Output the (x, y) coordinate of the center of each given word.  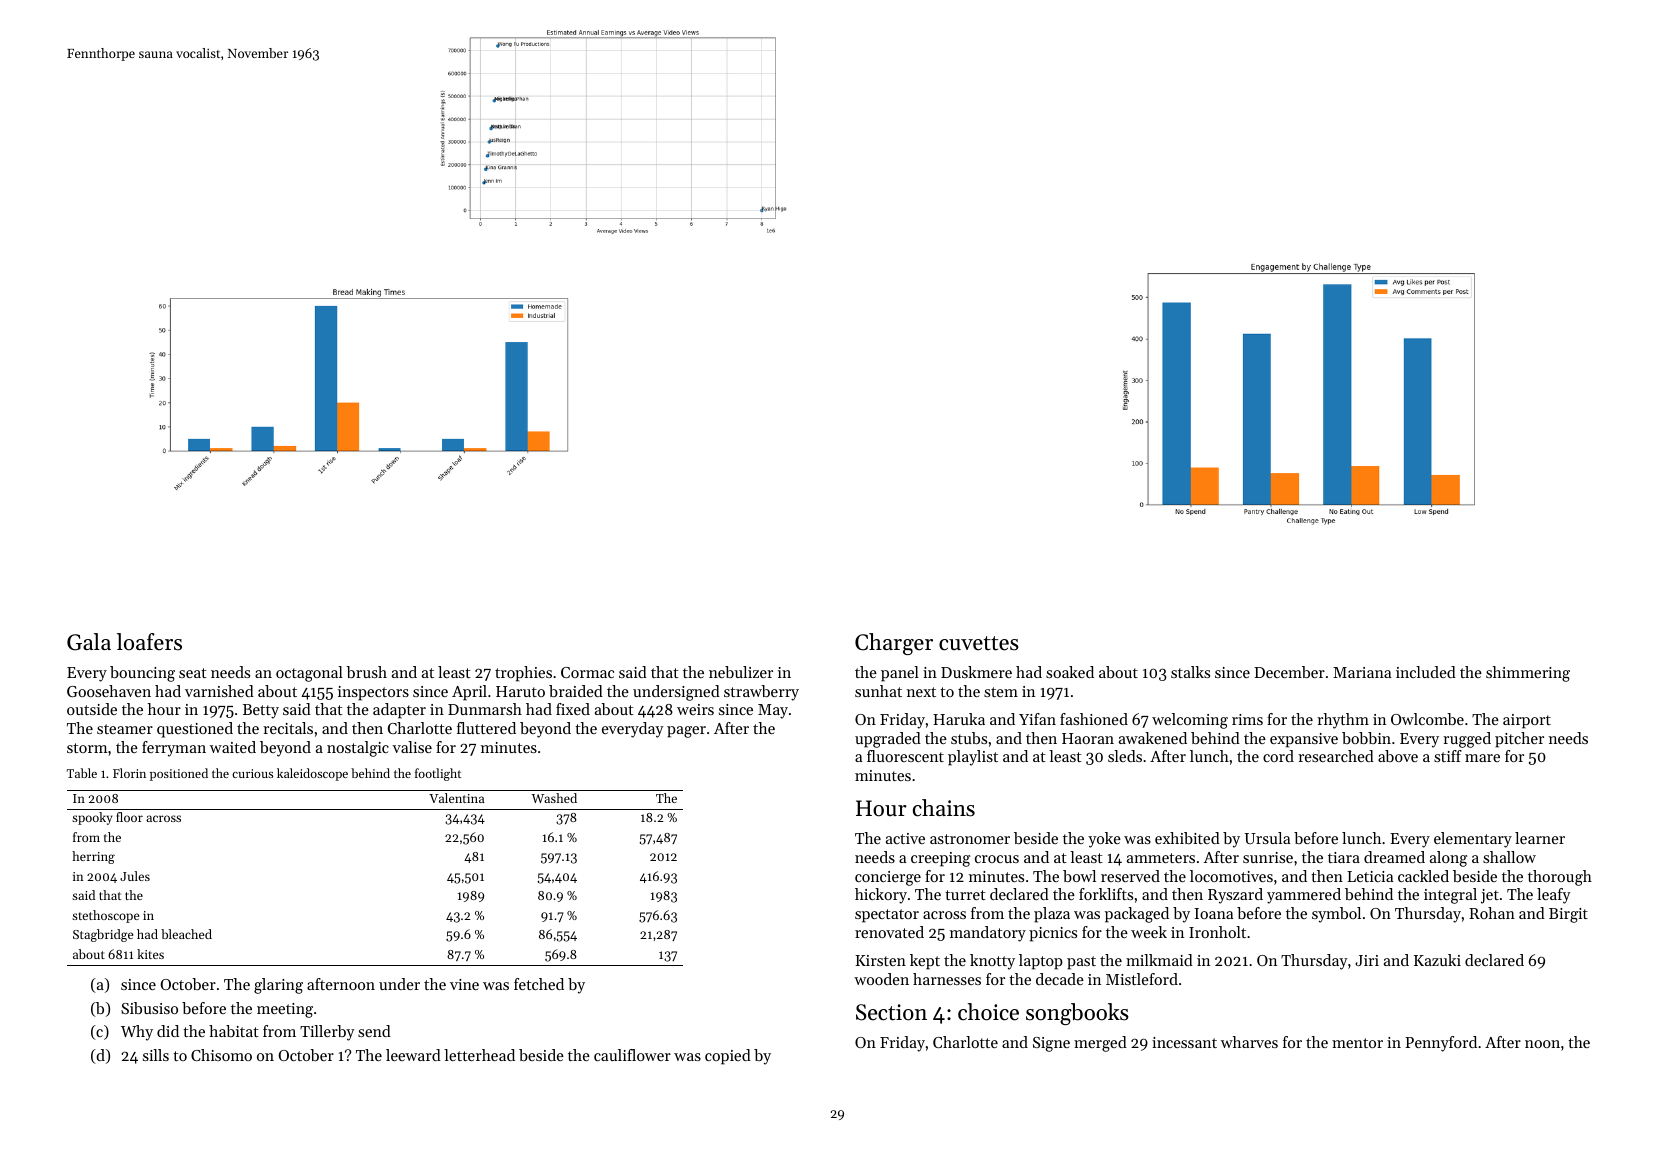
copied (728, 1057)
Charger (894, 644)
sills (156, 1055)
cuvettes (979, 643)
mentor (1357, 1043)
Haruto (520, 691)
